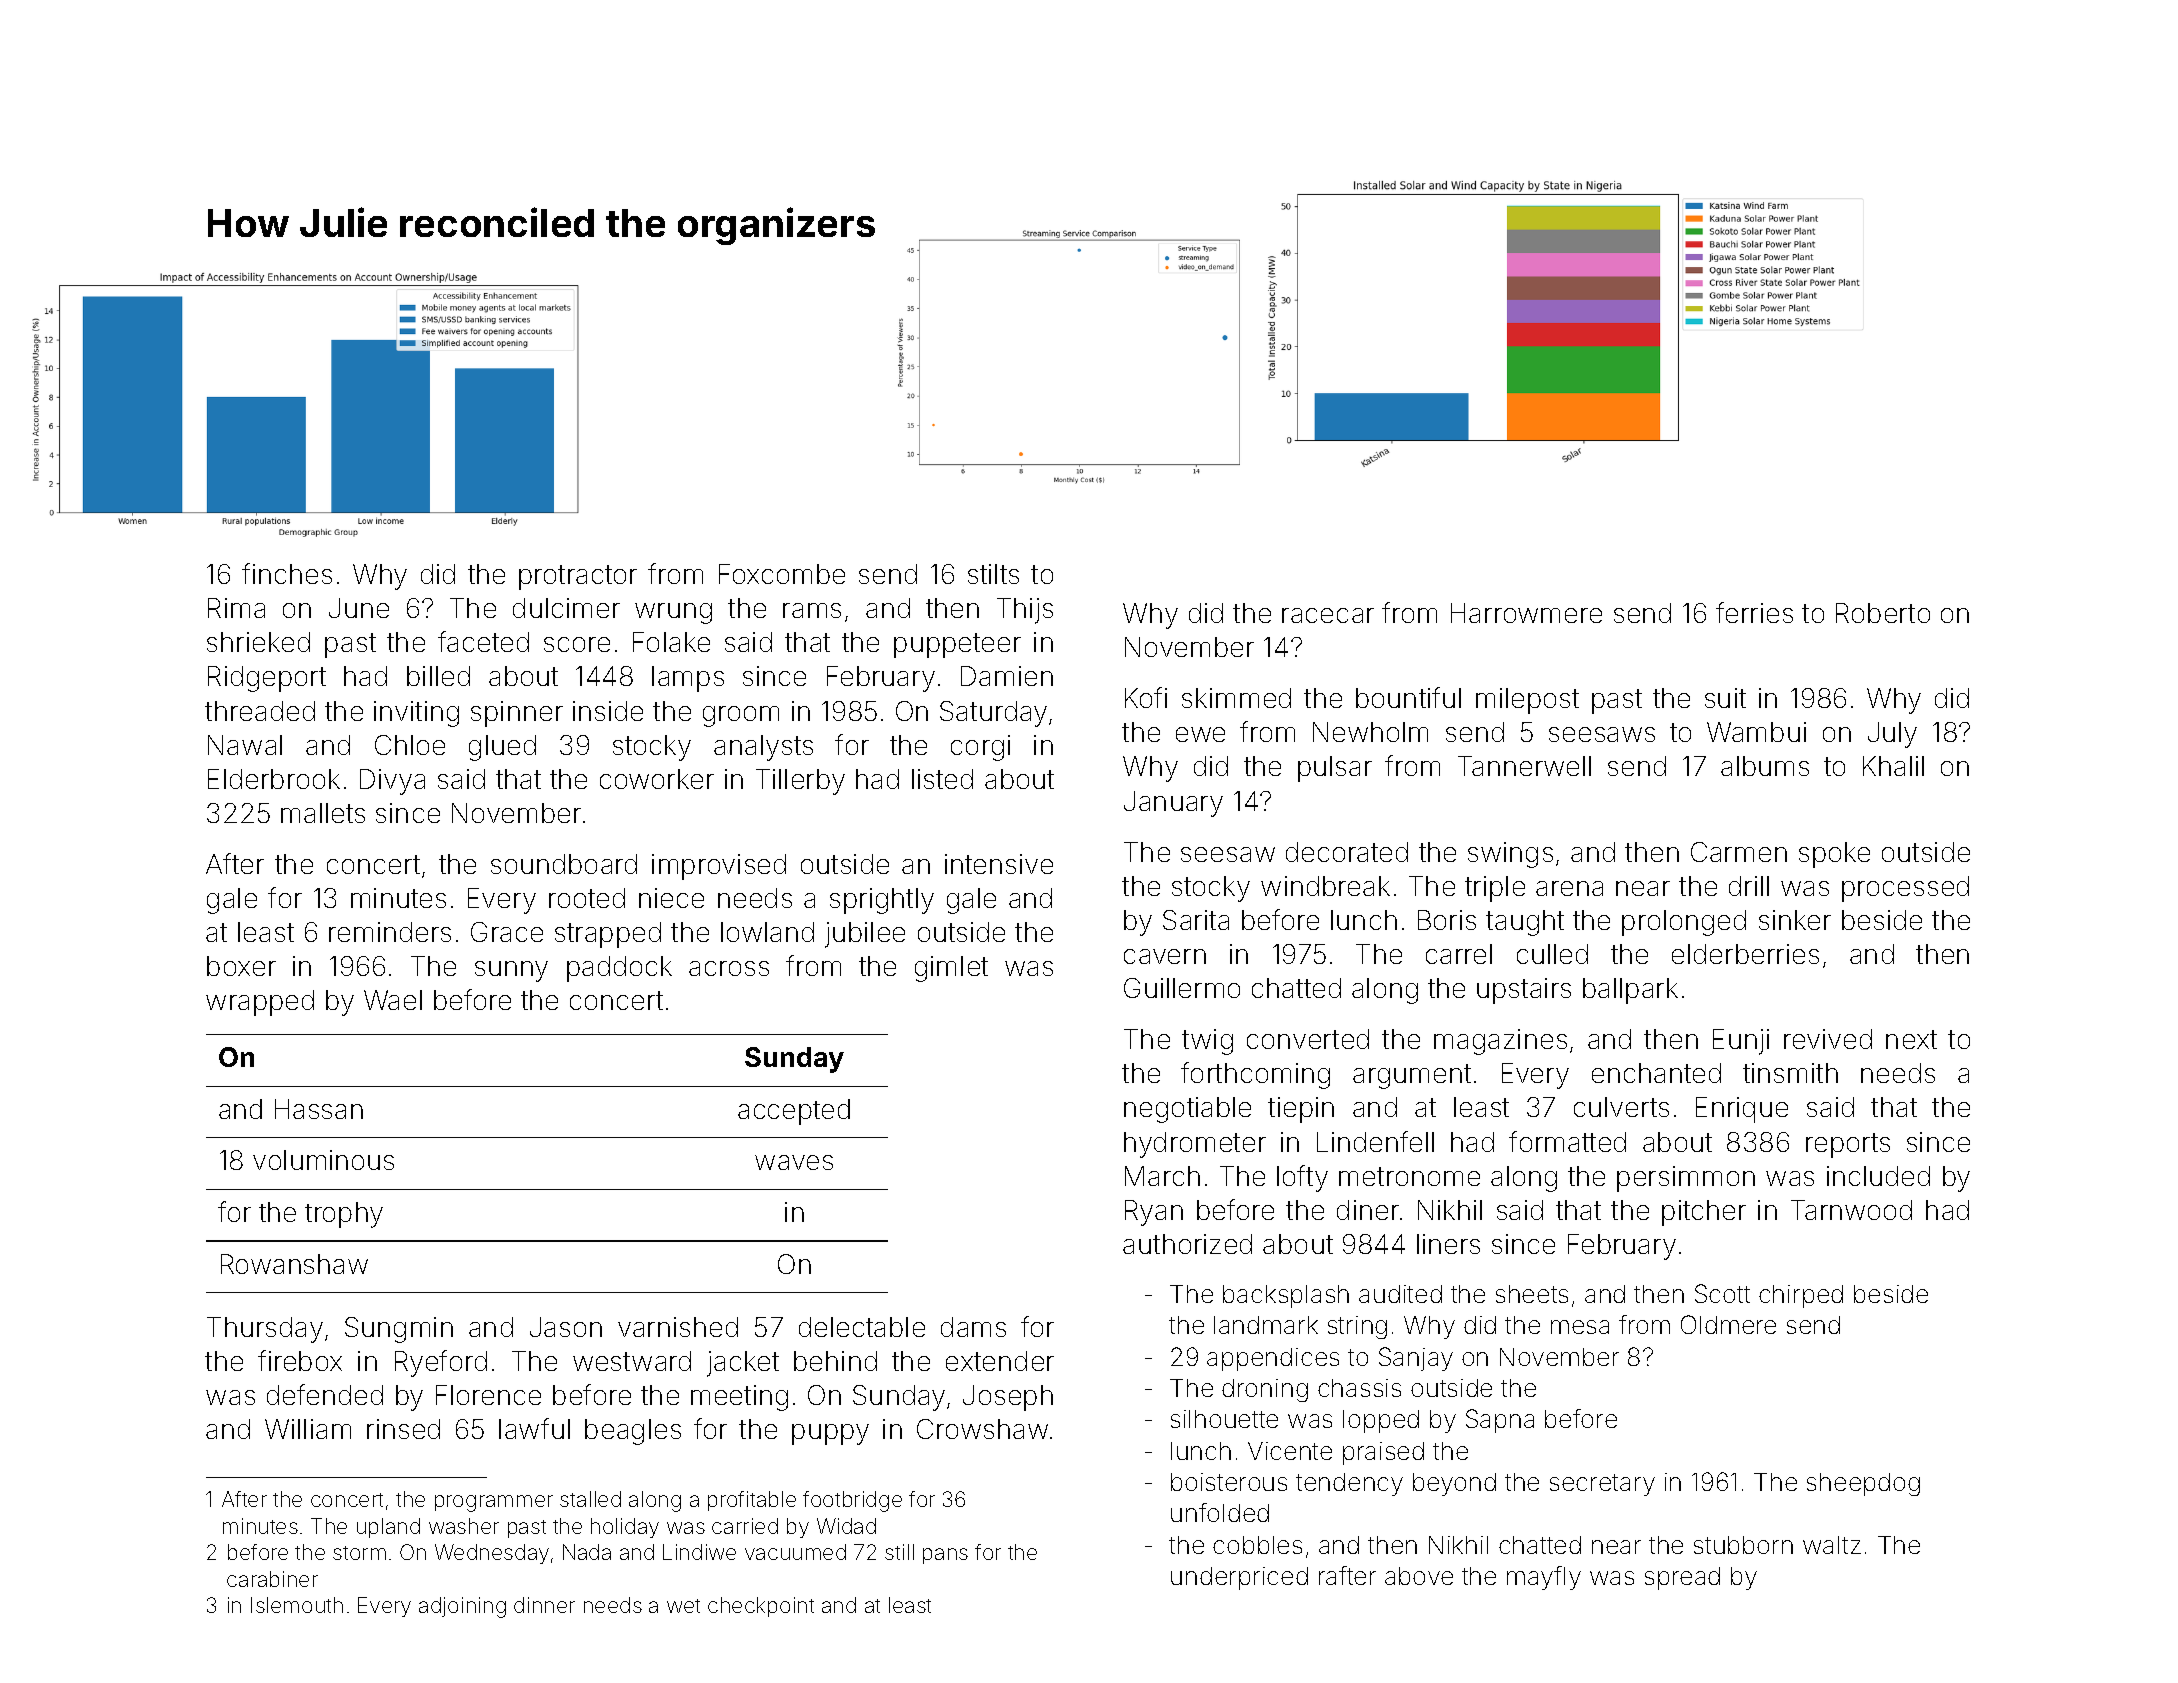 Image resolution: width=2178 pixels, height=1683 pixels. What do you see at coordinates (462, 1607) in the page?
I see `adjoining` at bounding box center [462, 1607].
